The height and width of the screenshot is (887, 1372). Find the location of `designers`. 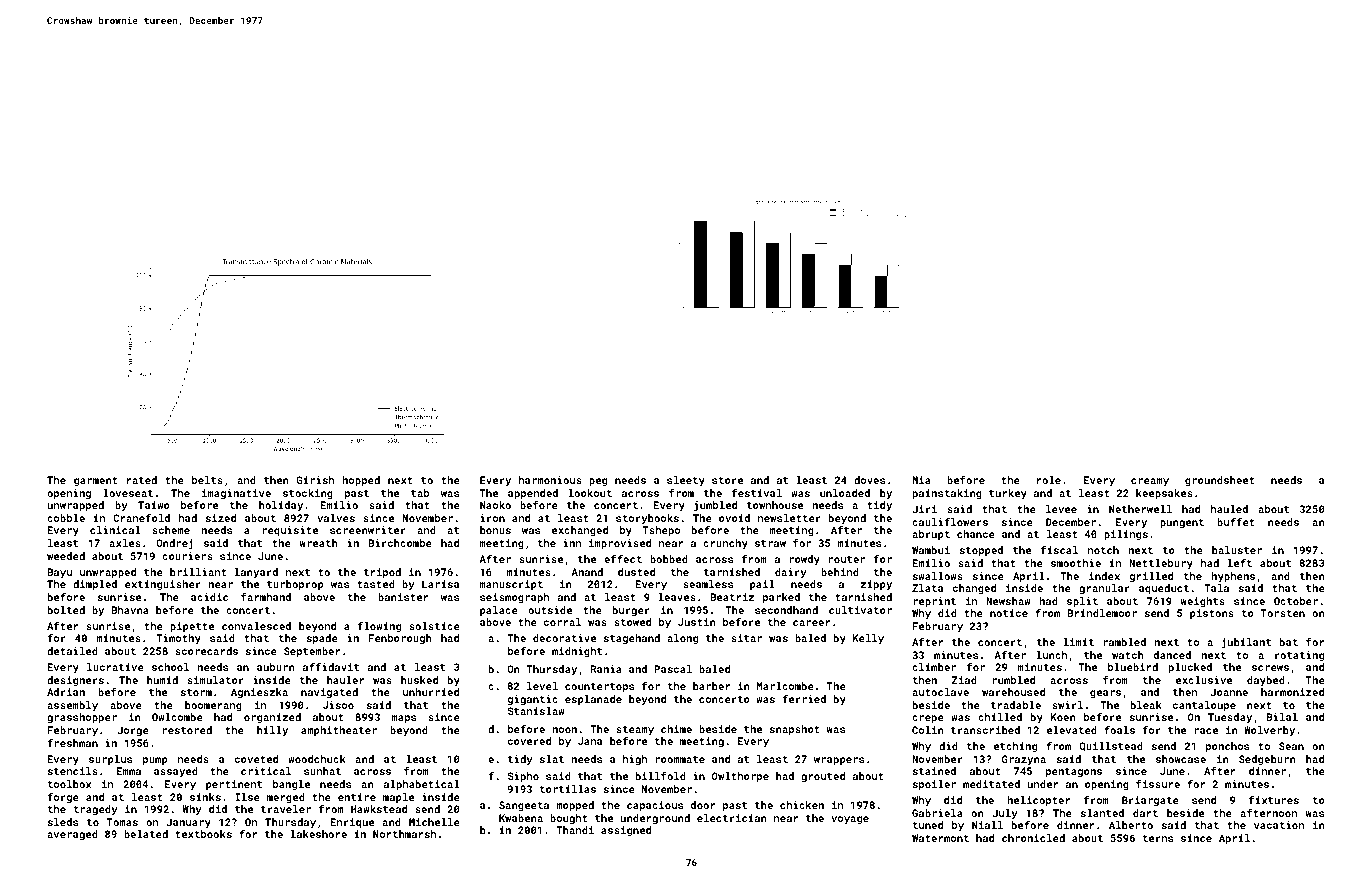

designers is located at coordinates (75, 681).
